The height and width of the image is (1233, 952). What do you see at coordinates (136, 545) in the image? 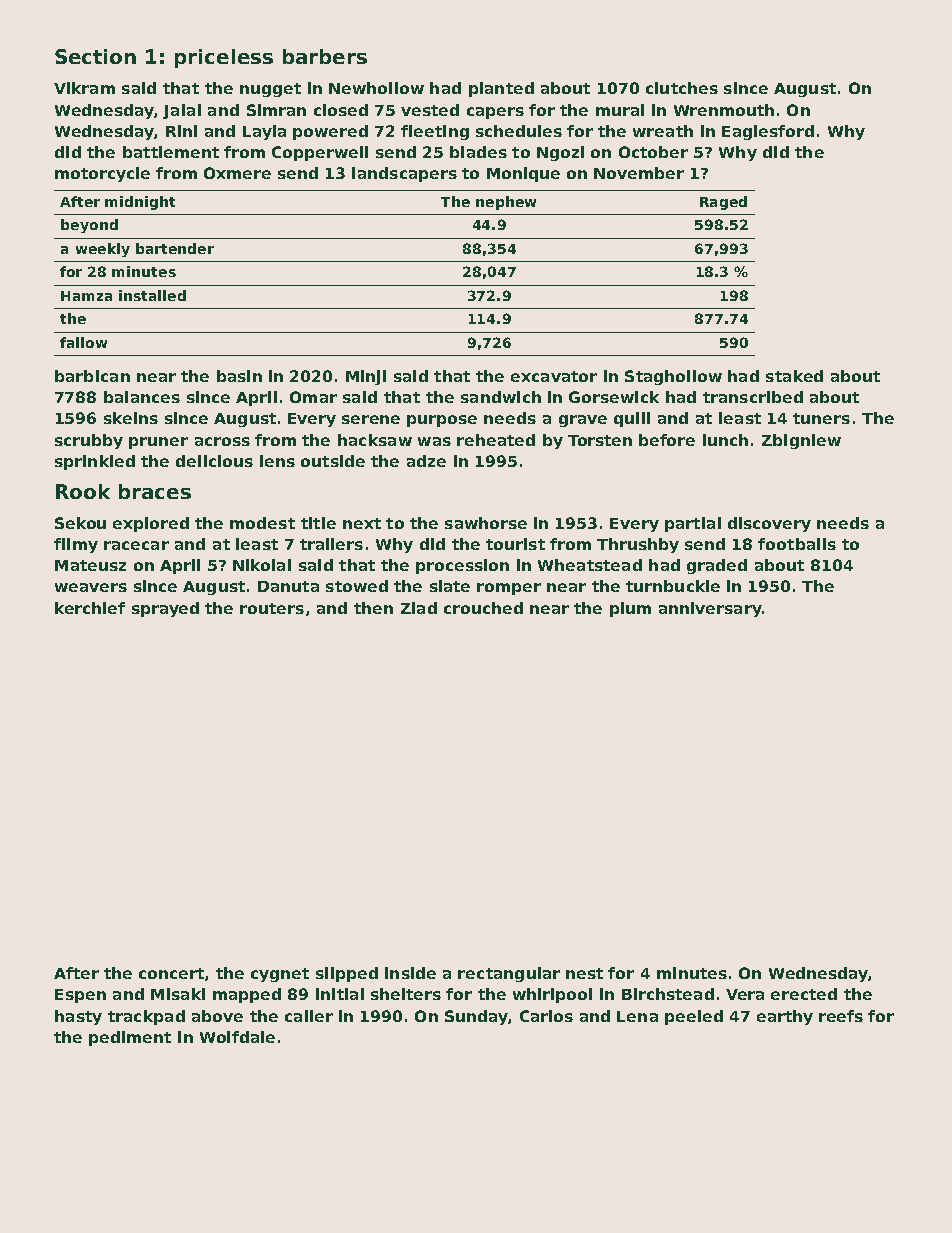
I see `racecar` at bounding box center [136, 545].
